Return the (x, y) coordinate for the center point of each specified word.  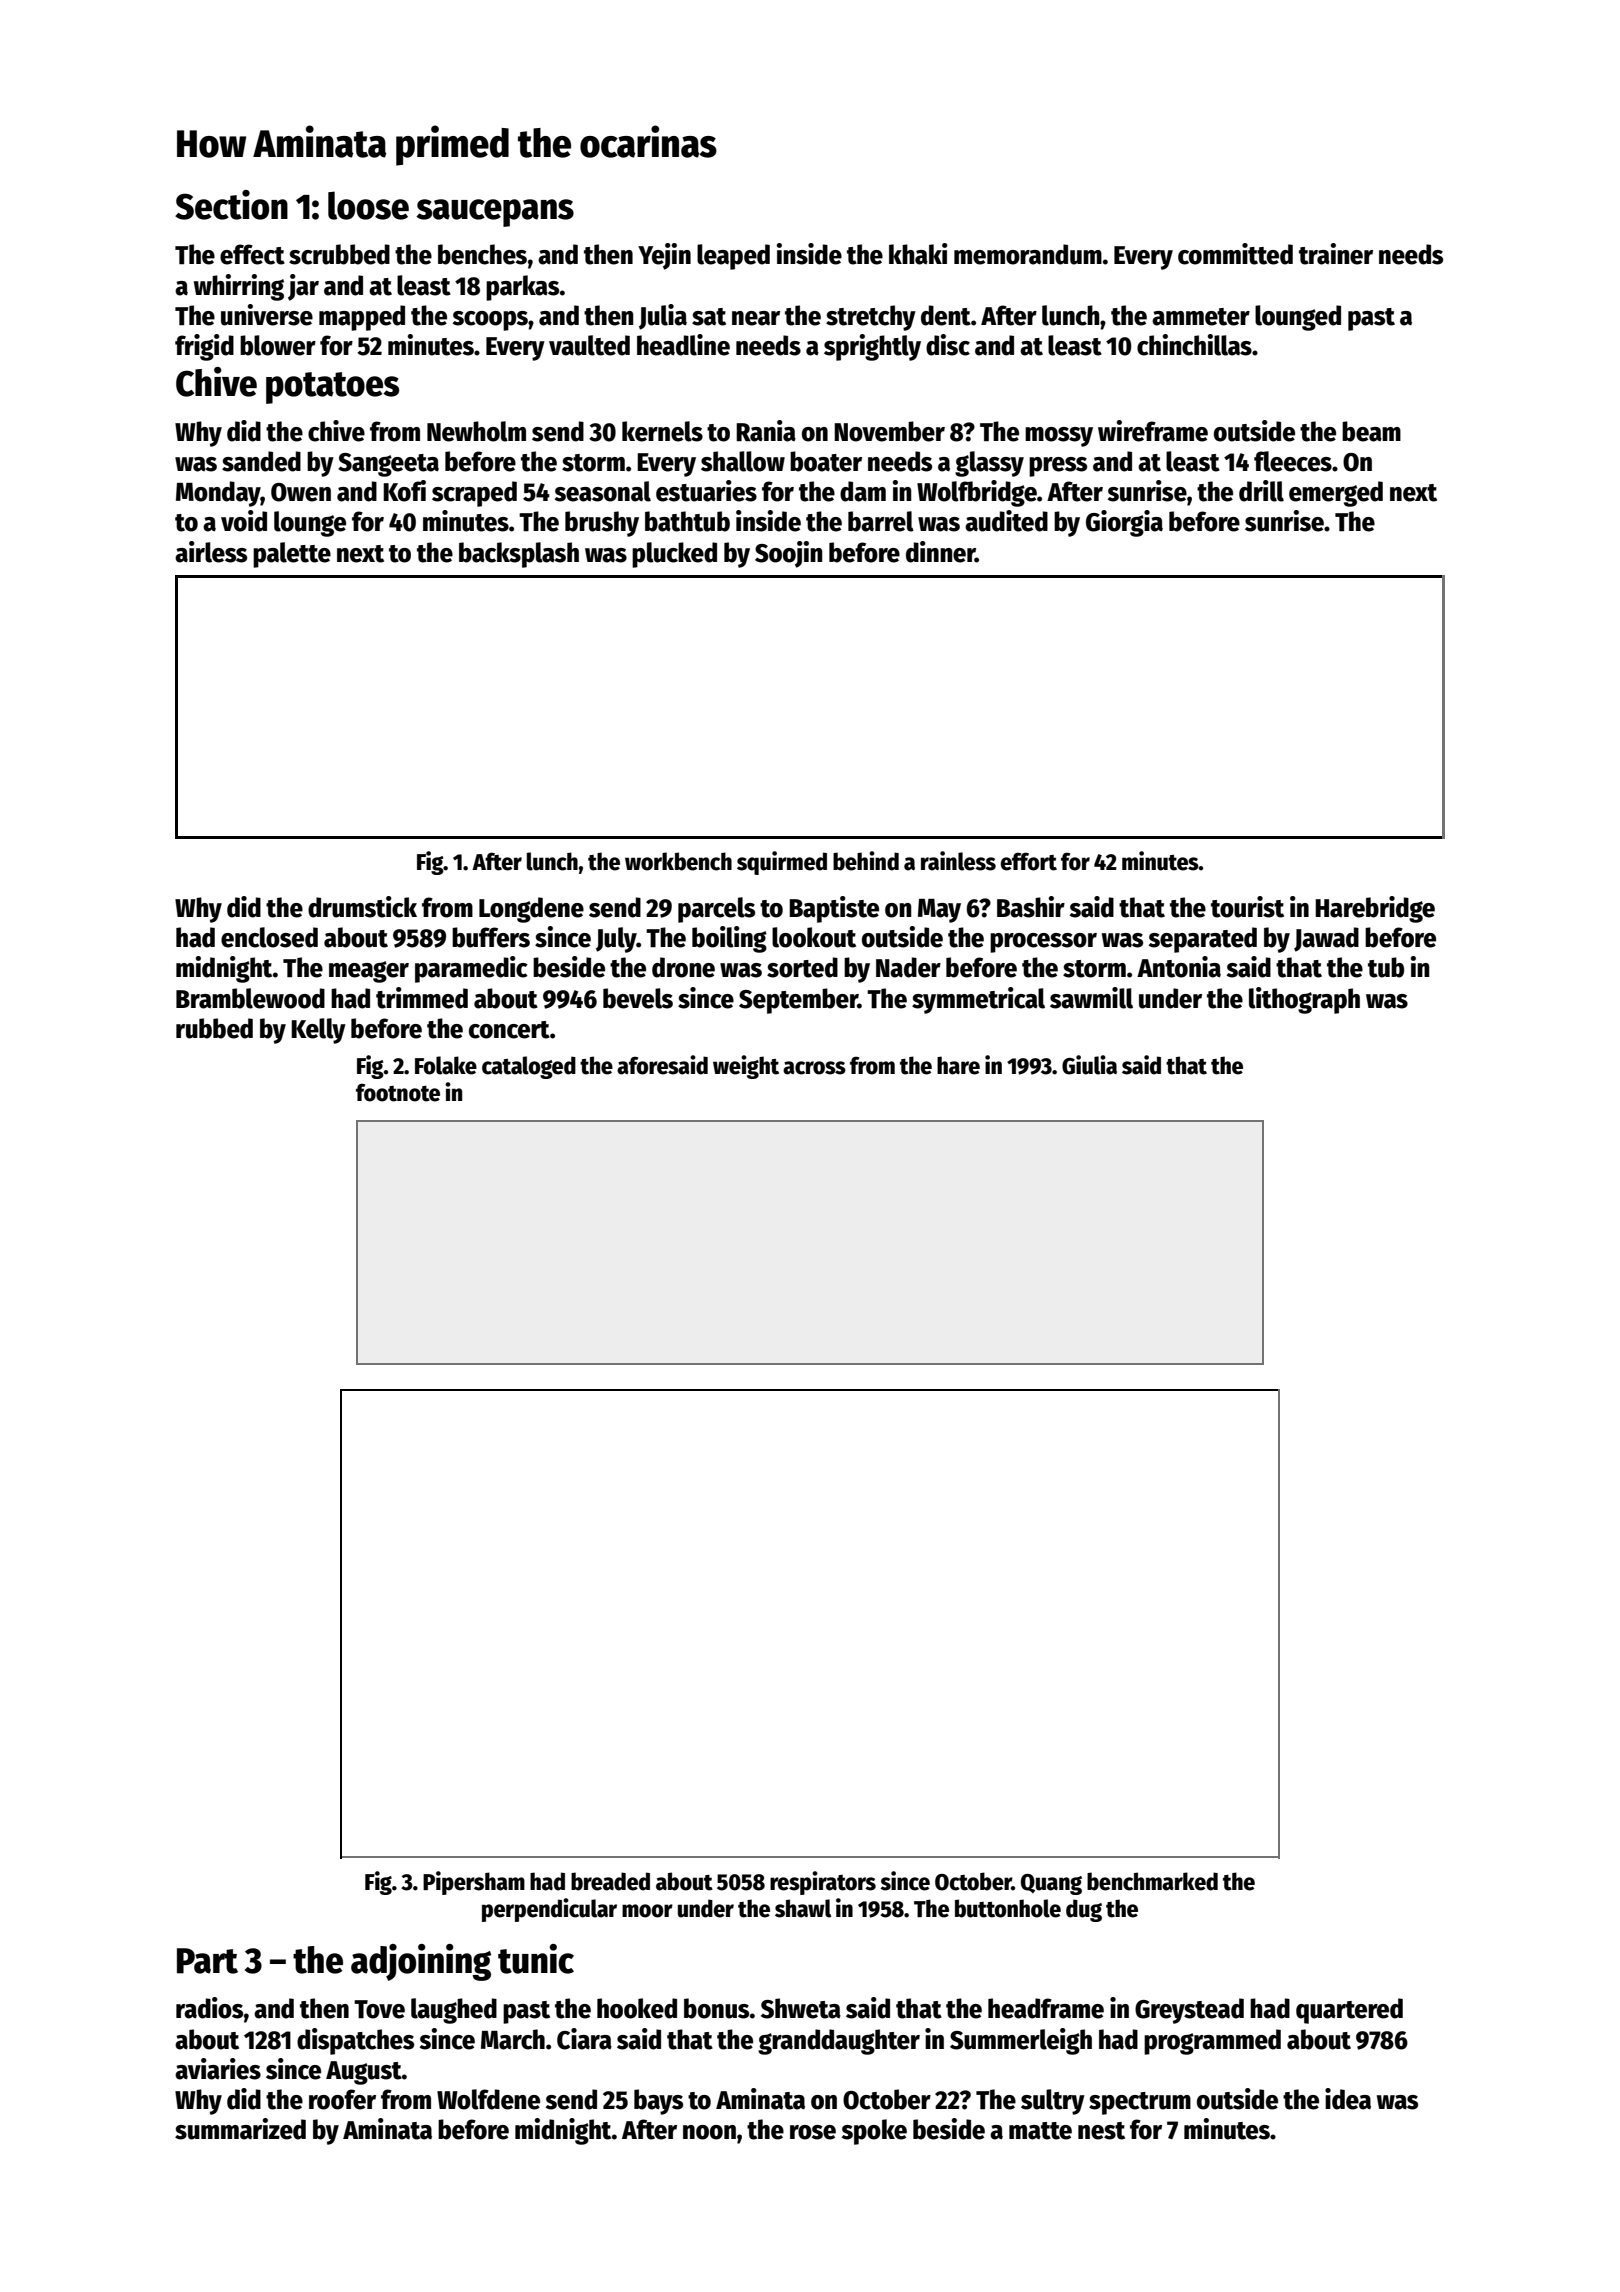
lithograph (1304, 1000)
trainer (1336, 254)
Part (207, 1961)
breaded (610, 1881)
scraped (474, 494)
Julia (663, 317)
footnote (398, 1092)
